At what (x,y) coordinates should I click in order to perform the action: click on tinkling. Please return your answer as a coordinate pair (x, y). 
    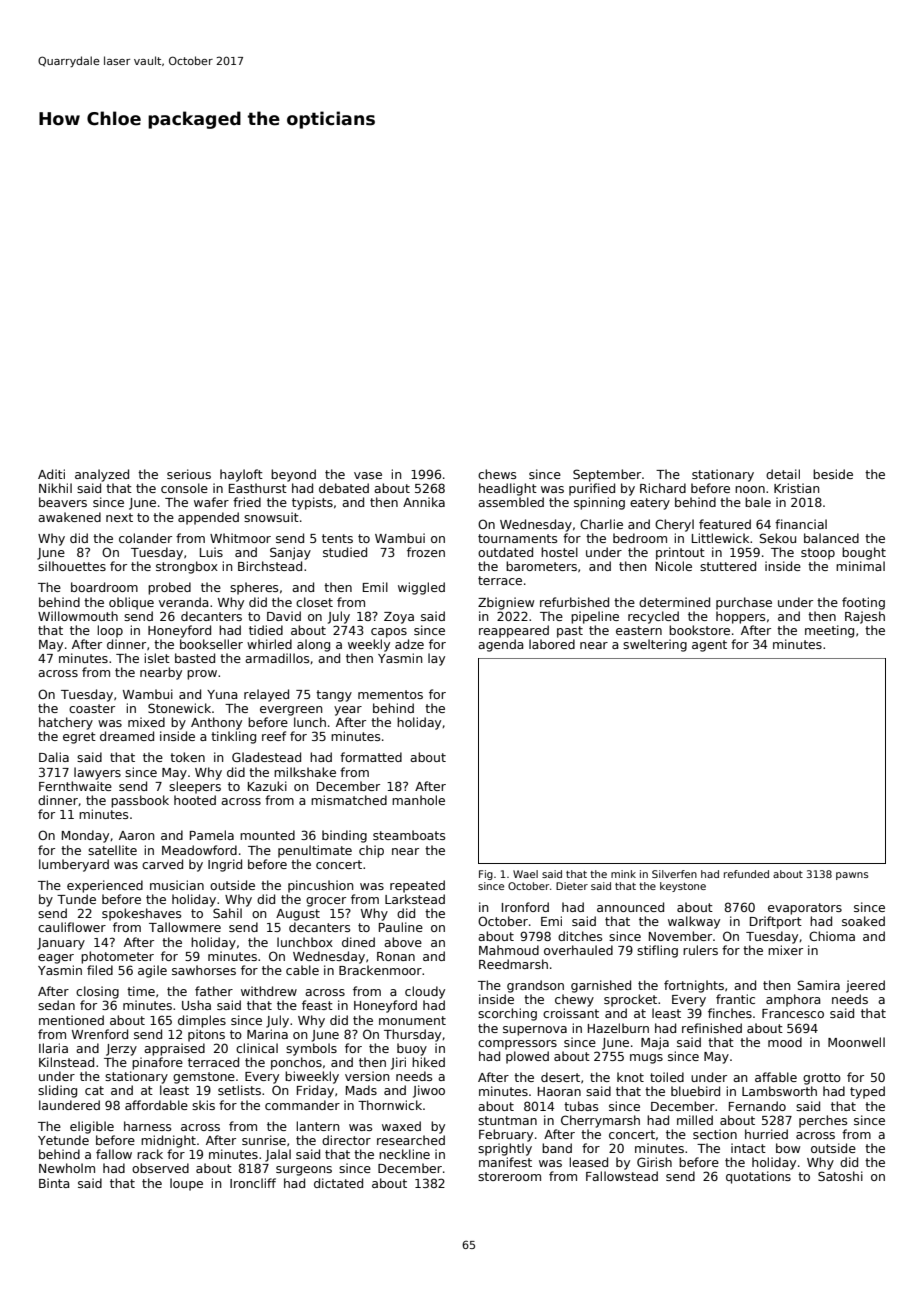
    Looking at the image, I should click on (233, 737).
